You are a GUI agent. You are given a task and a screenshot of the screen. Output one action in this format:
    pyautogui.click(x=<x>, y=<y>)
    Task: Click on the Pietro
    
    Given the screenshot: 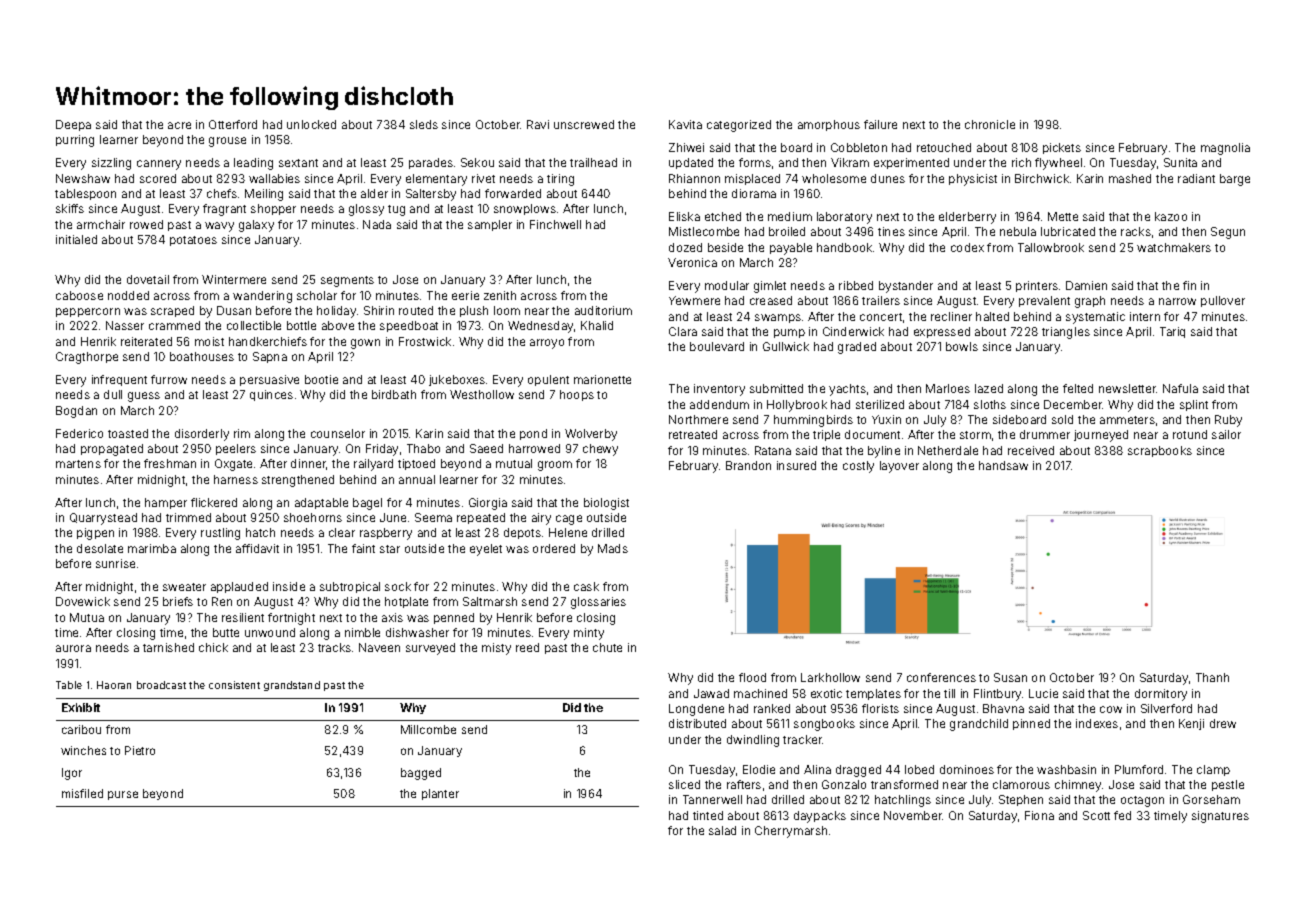 What is the action you would take?
    pyautogui.click(x=140, y=750)
